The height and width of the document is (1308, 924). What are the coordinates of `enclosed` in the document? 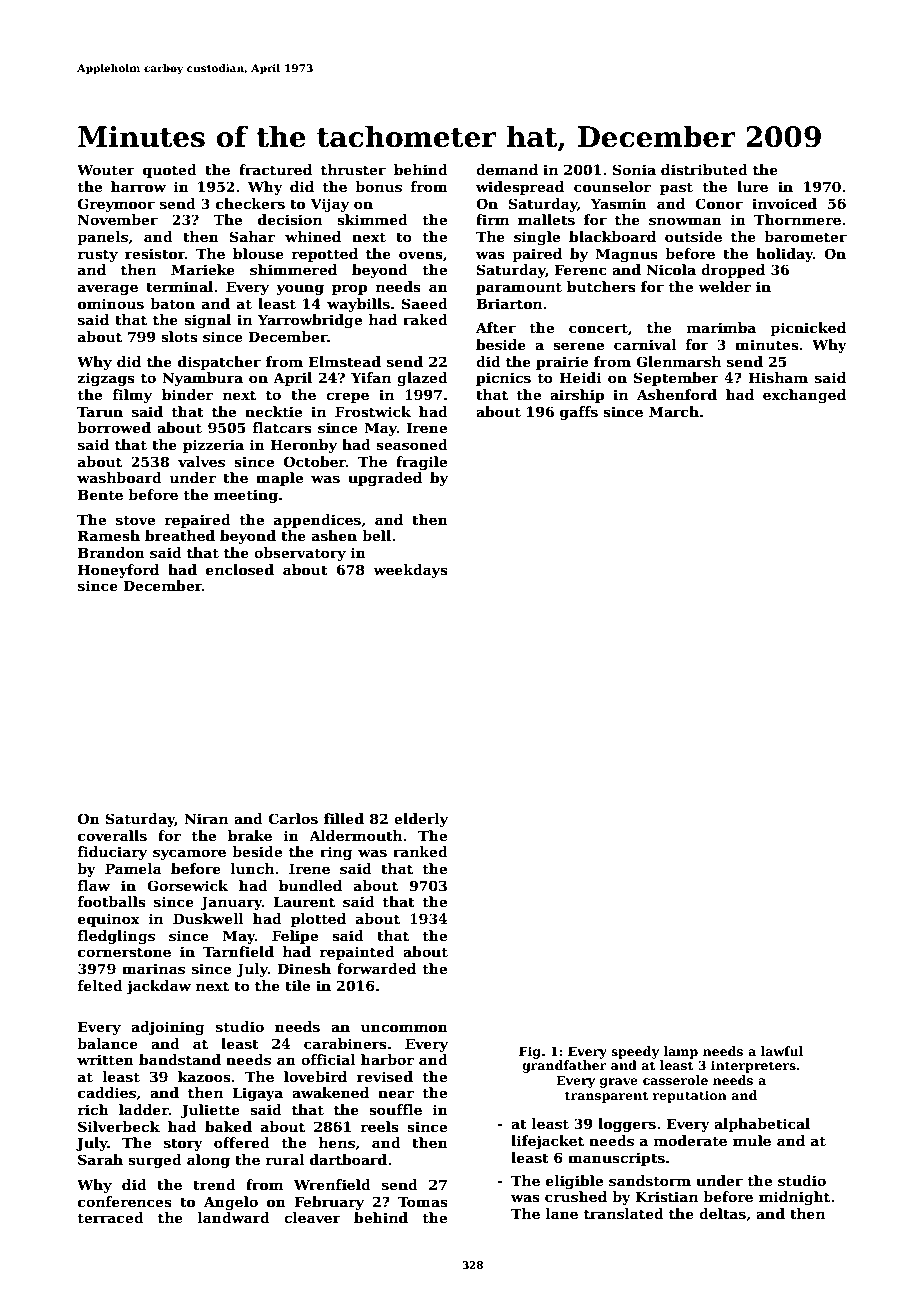 It's located at (240, 569).
